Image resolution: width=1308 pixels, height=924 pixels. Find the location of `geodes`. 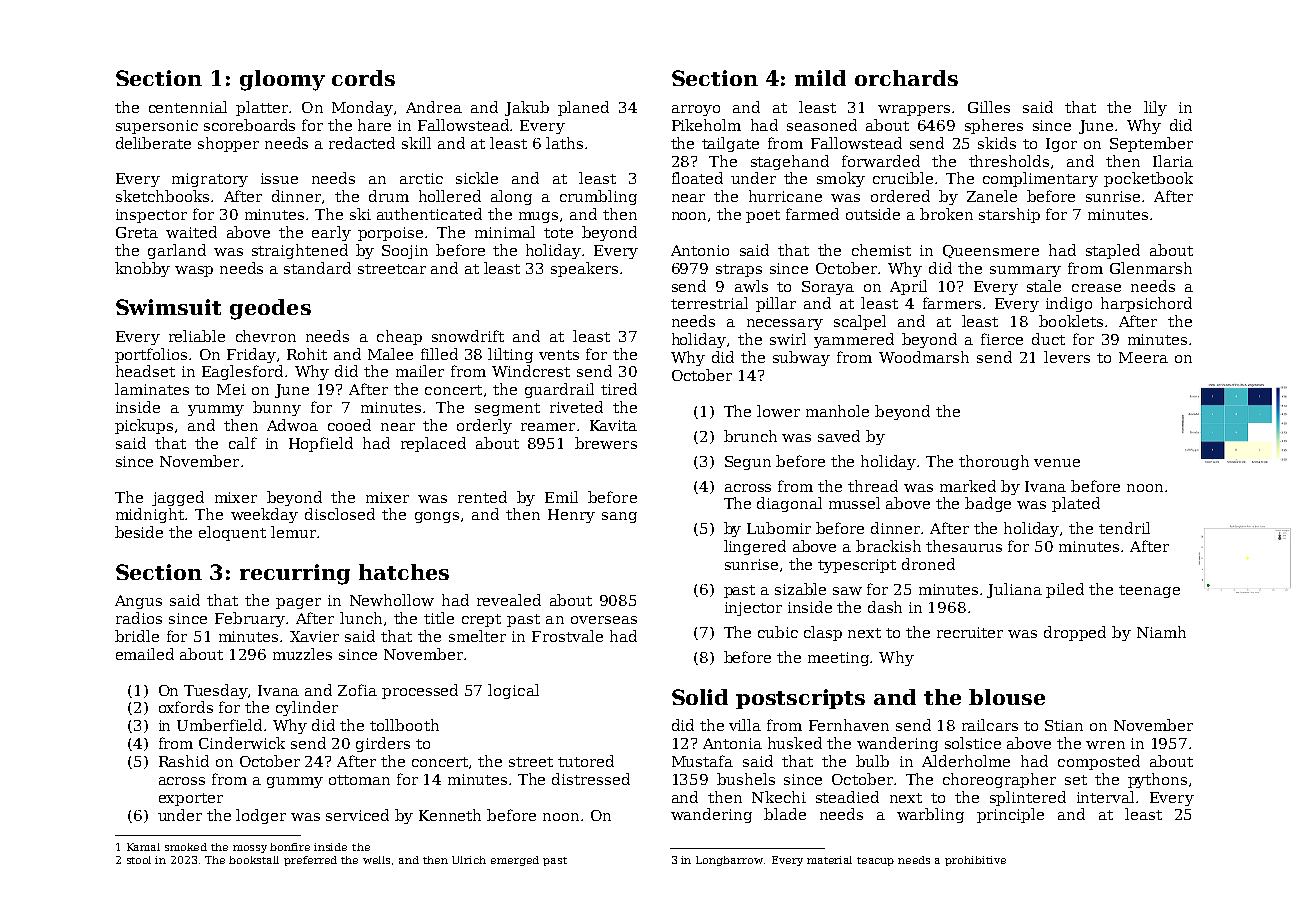

geodes is located at coordinates (270, 309).
